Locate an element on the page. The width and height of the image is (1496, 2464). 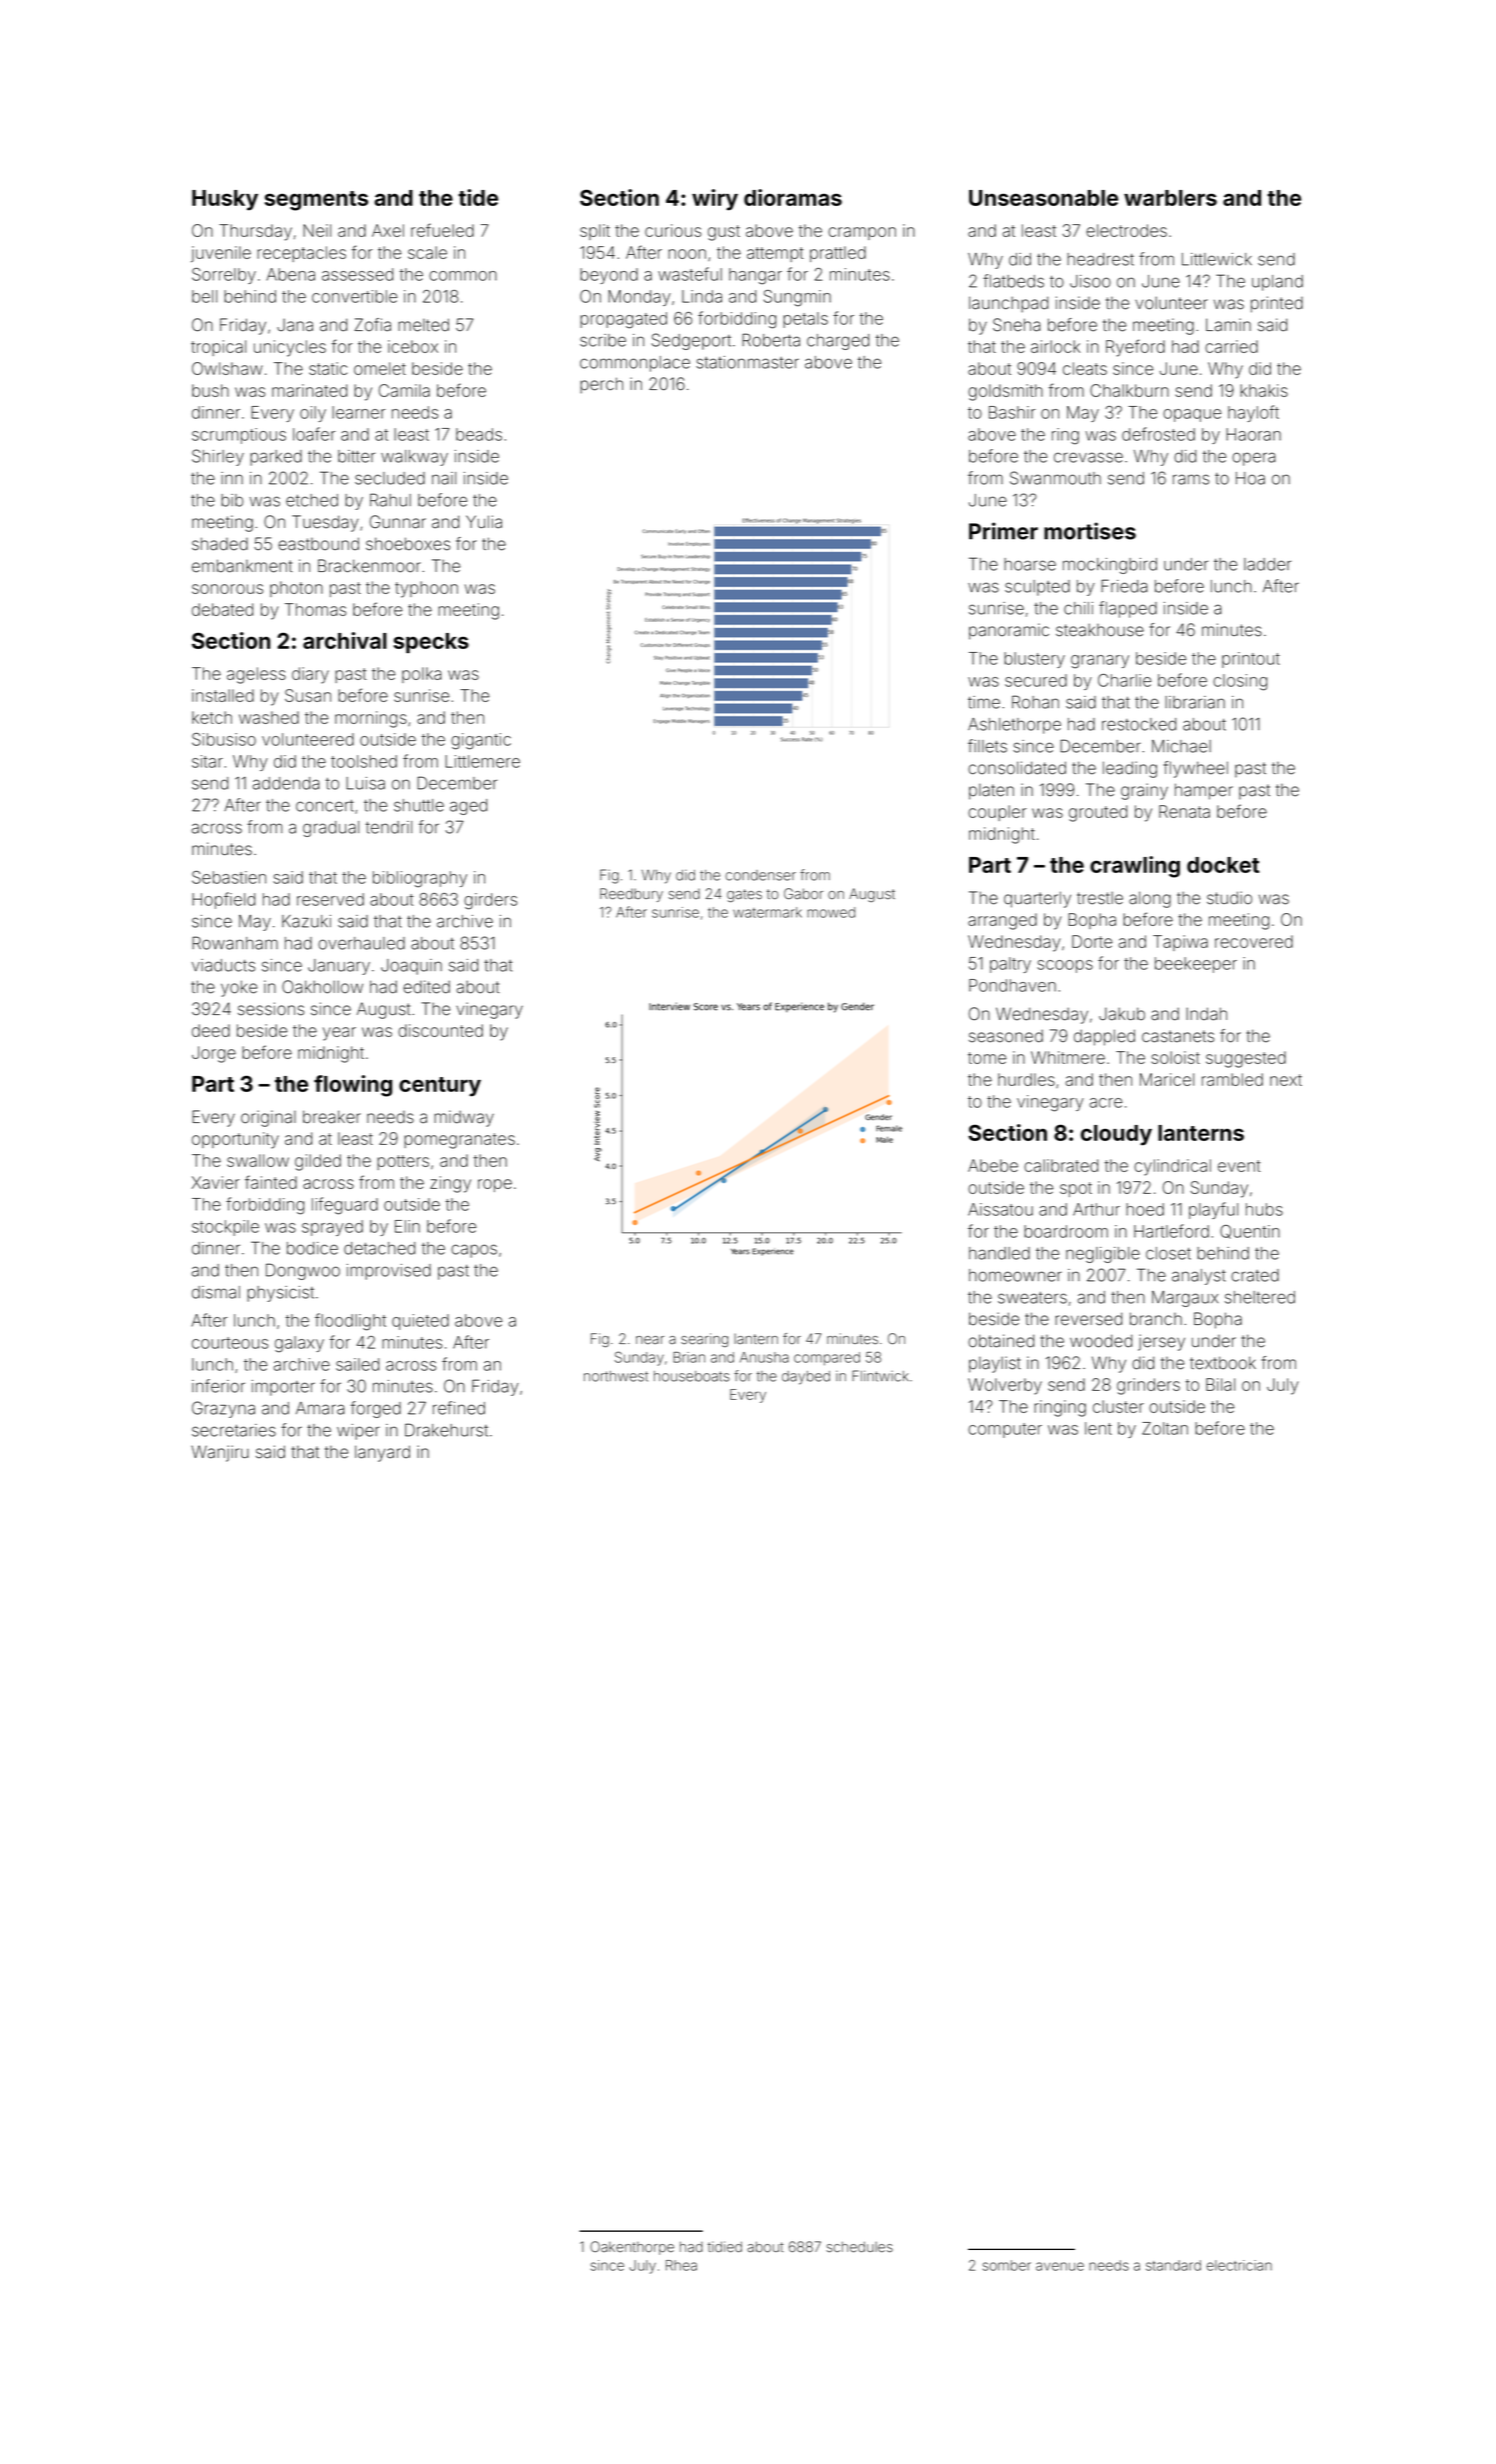
Oakenthorpe is located at coordinates (632, 2248).
